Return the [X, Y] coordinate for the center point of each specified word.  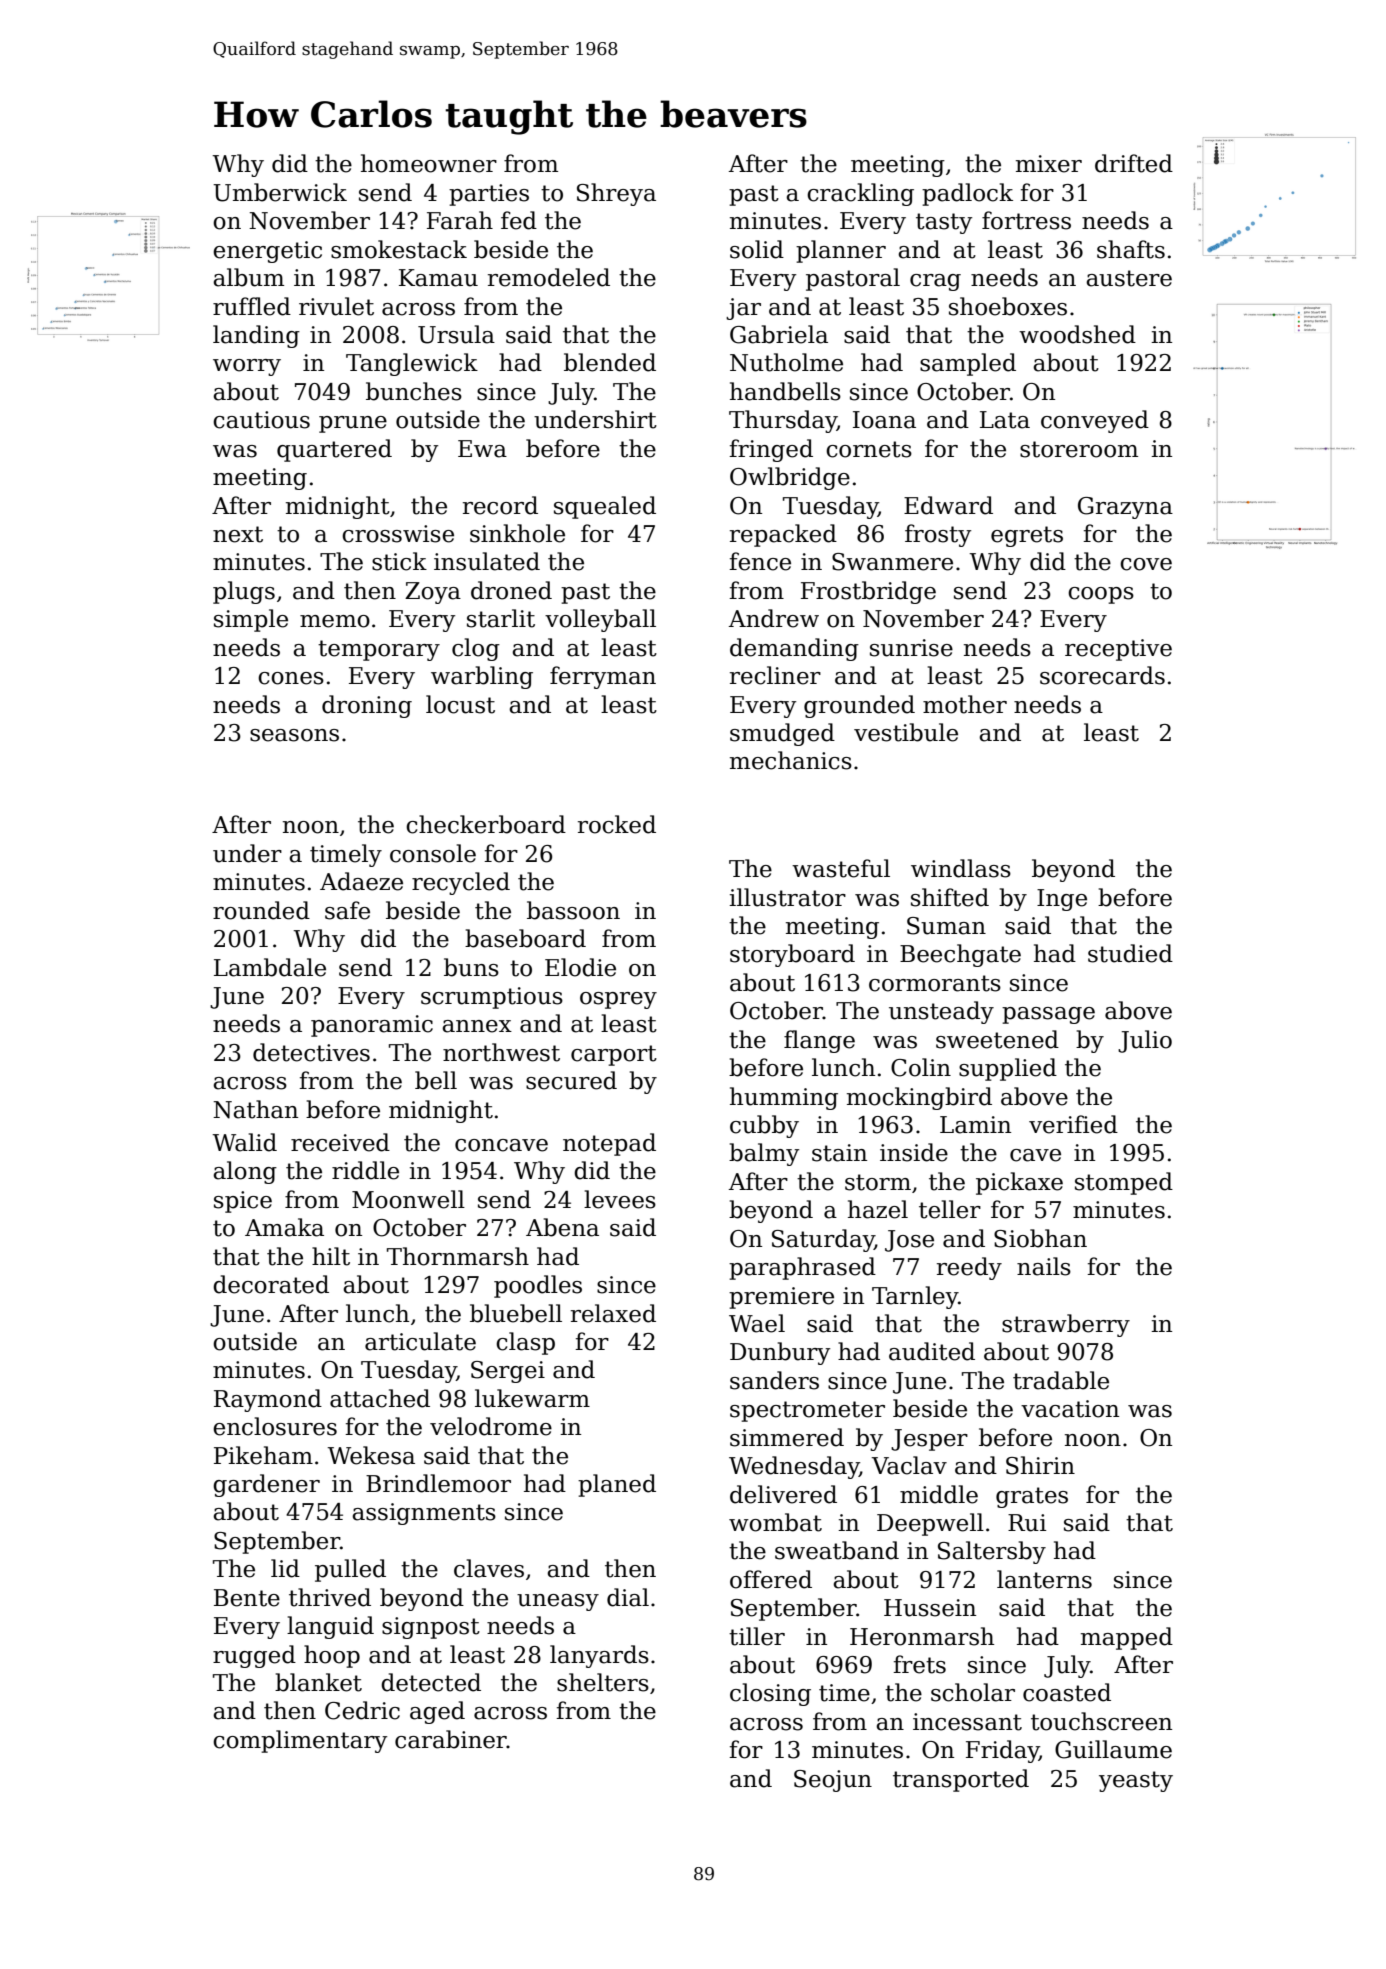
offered [771, 1579]
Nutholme [786, 362]
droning [367, 706]
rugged [254, 1656]
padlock [967, 194]
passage [1048, 1015]
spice [243, 1202]
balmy [764, 1154]
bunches [414, 391]
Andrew [774, 618]
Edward [948, 505]
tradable [1061, 1380]
